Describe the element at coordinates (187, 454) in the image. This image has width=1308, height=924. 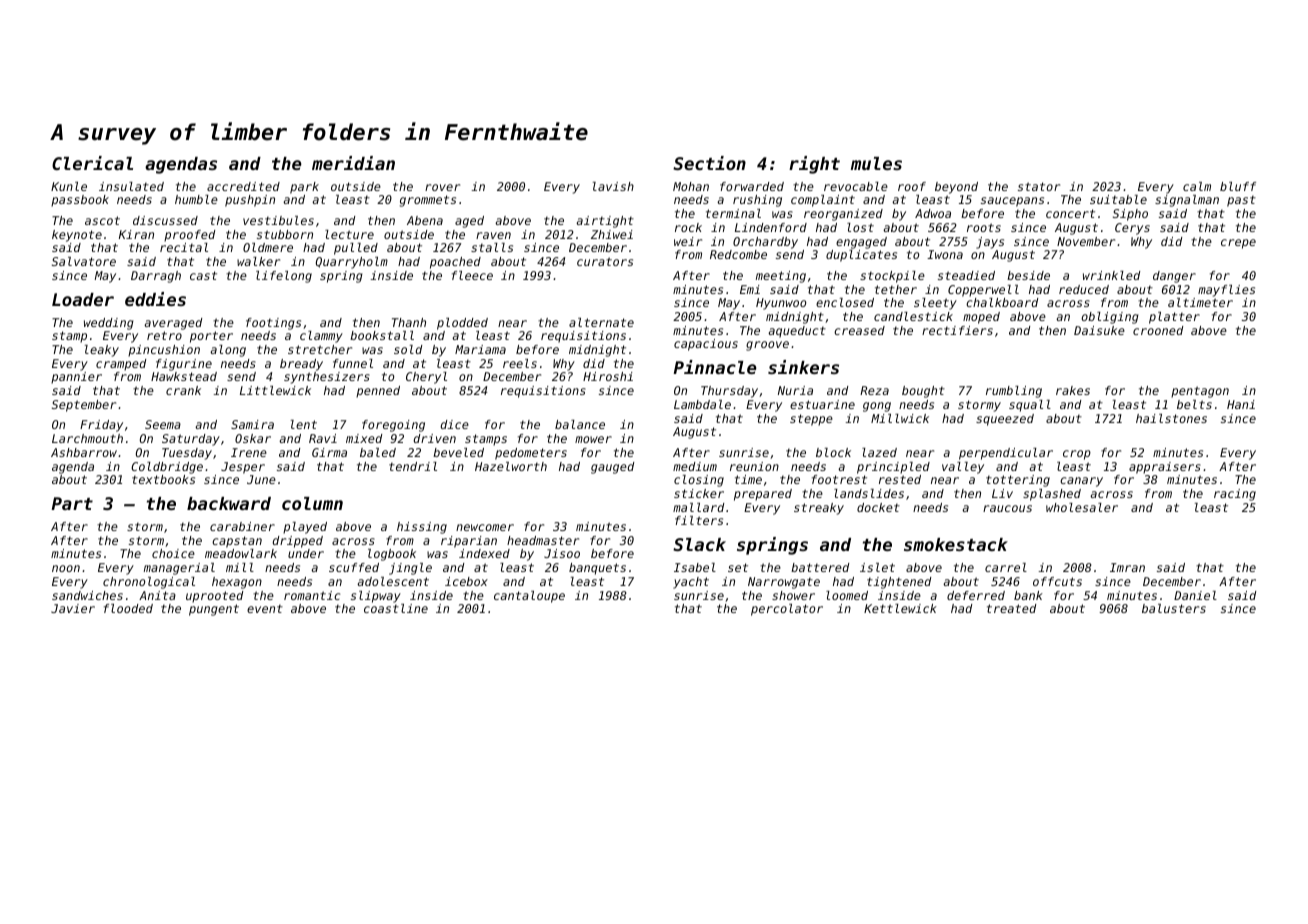
I see `Tuesday` at that location.
